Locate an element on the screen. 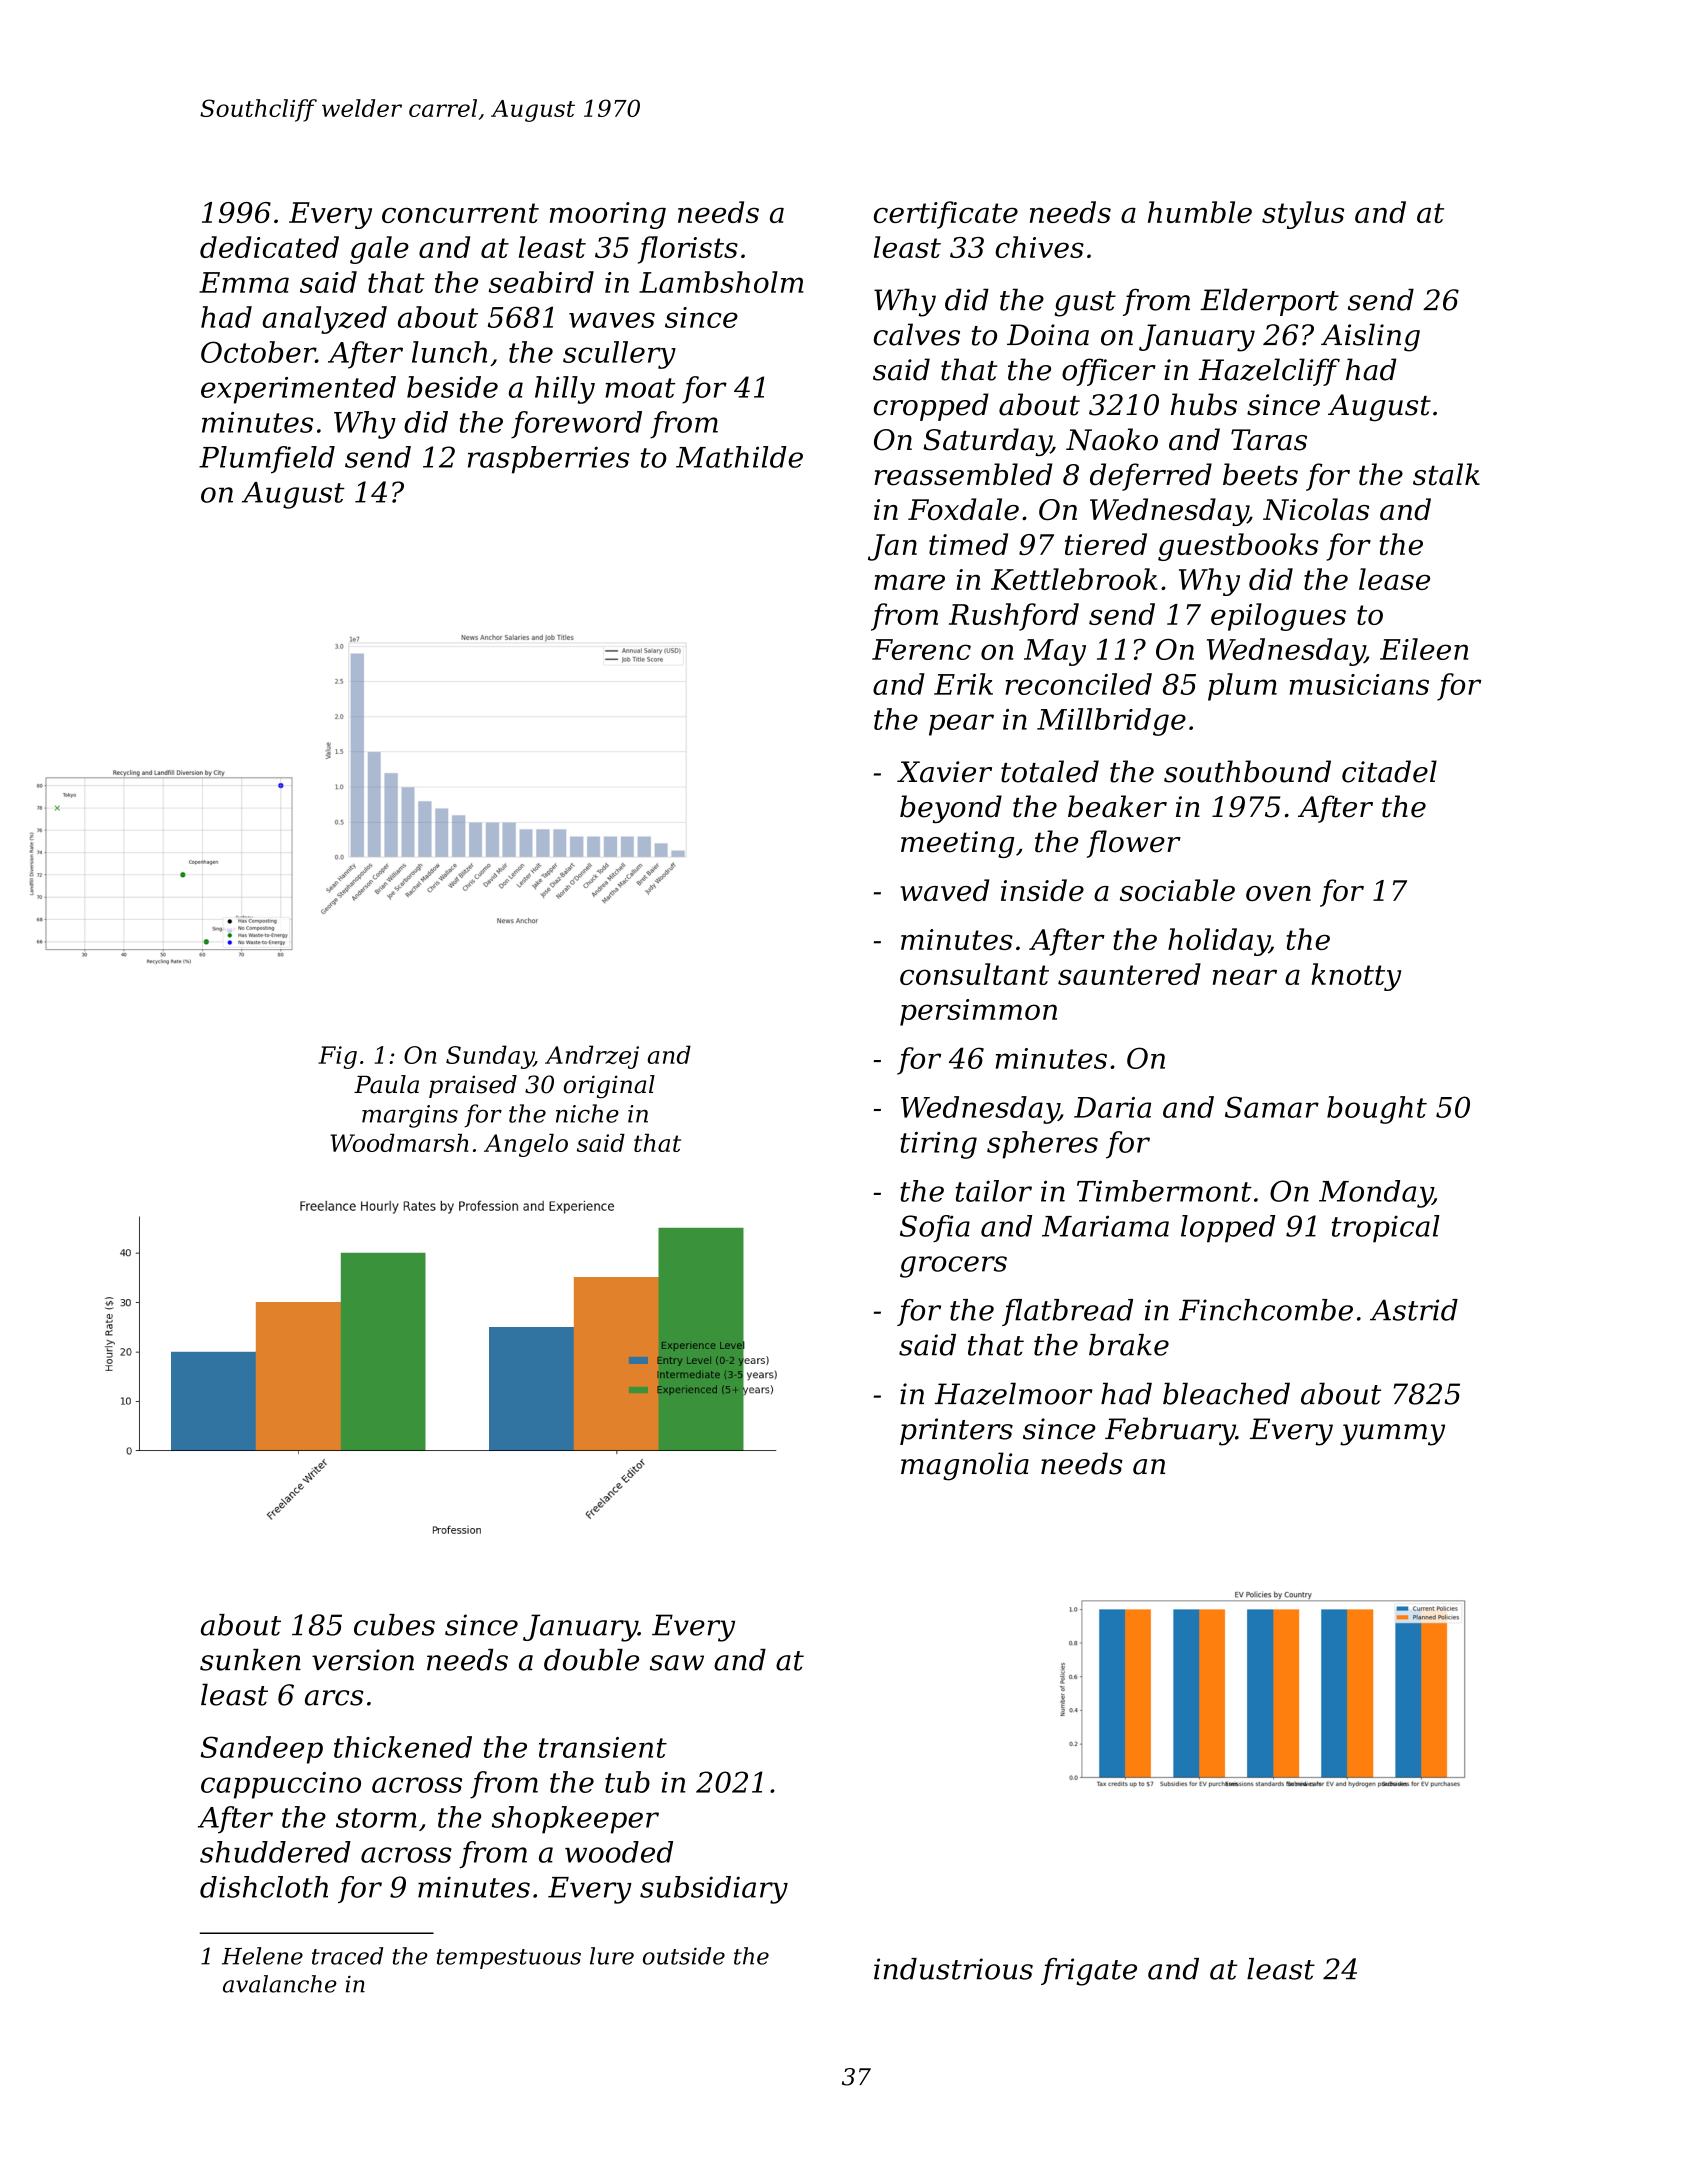 This screenshot has width=1683, height=2178. stylus is located at coordinates (1303, 215).
